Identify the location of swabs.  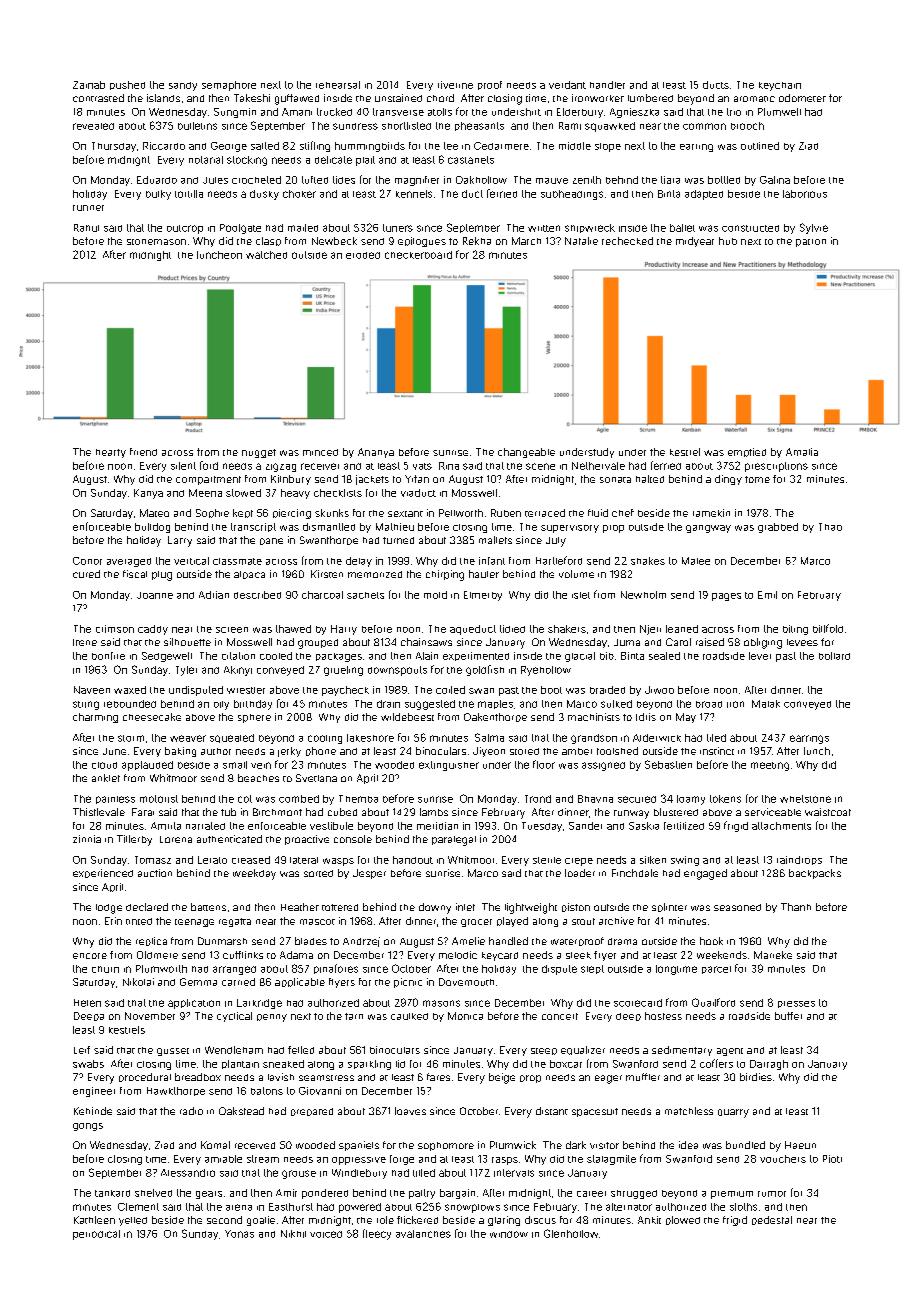
(88, 1064).
